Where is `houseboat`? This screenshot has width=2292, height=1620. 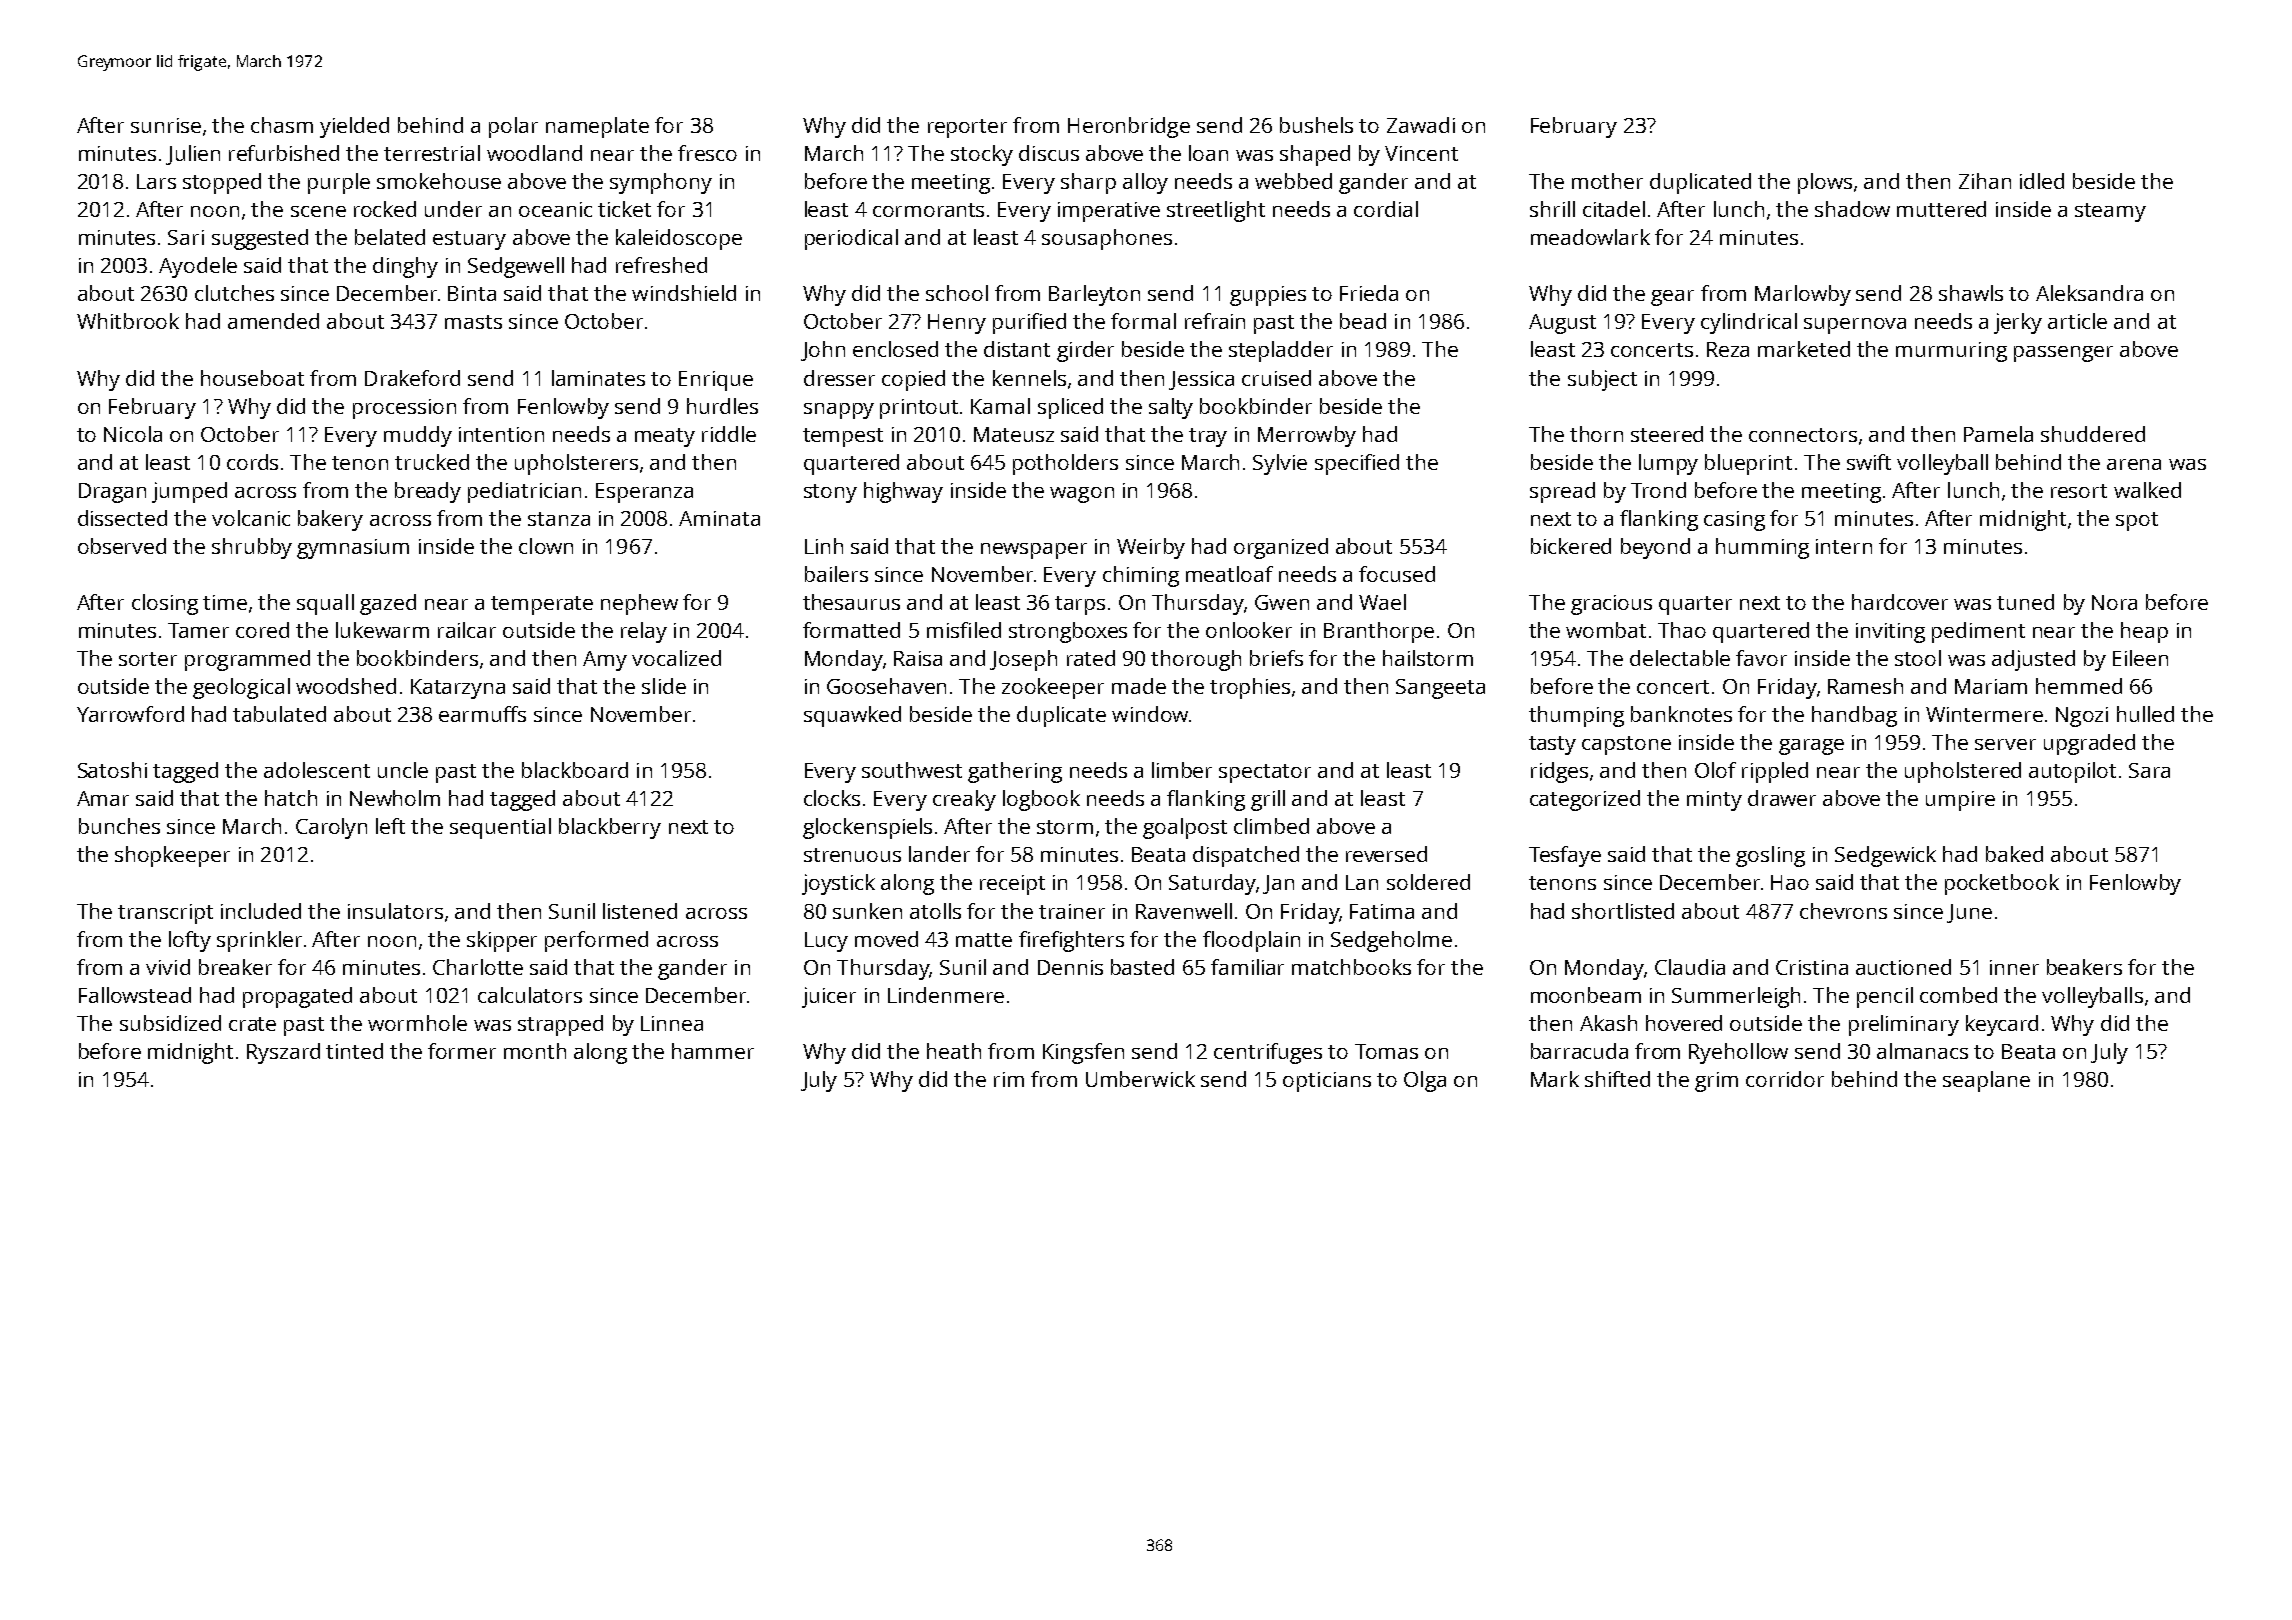
houseboat is located at coordinates (252, 378).
